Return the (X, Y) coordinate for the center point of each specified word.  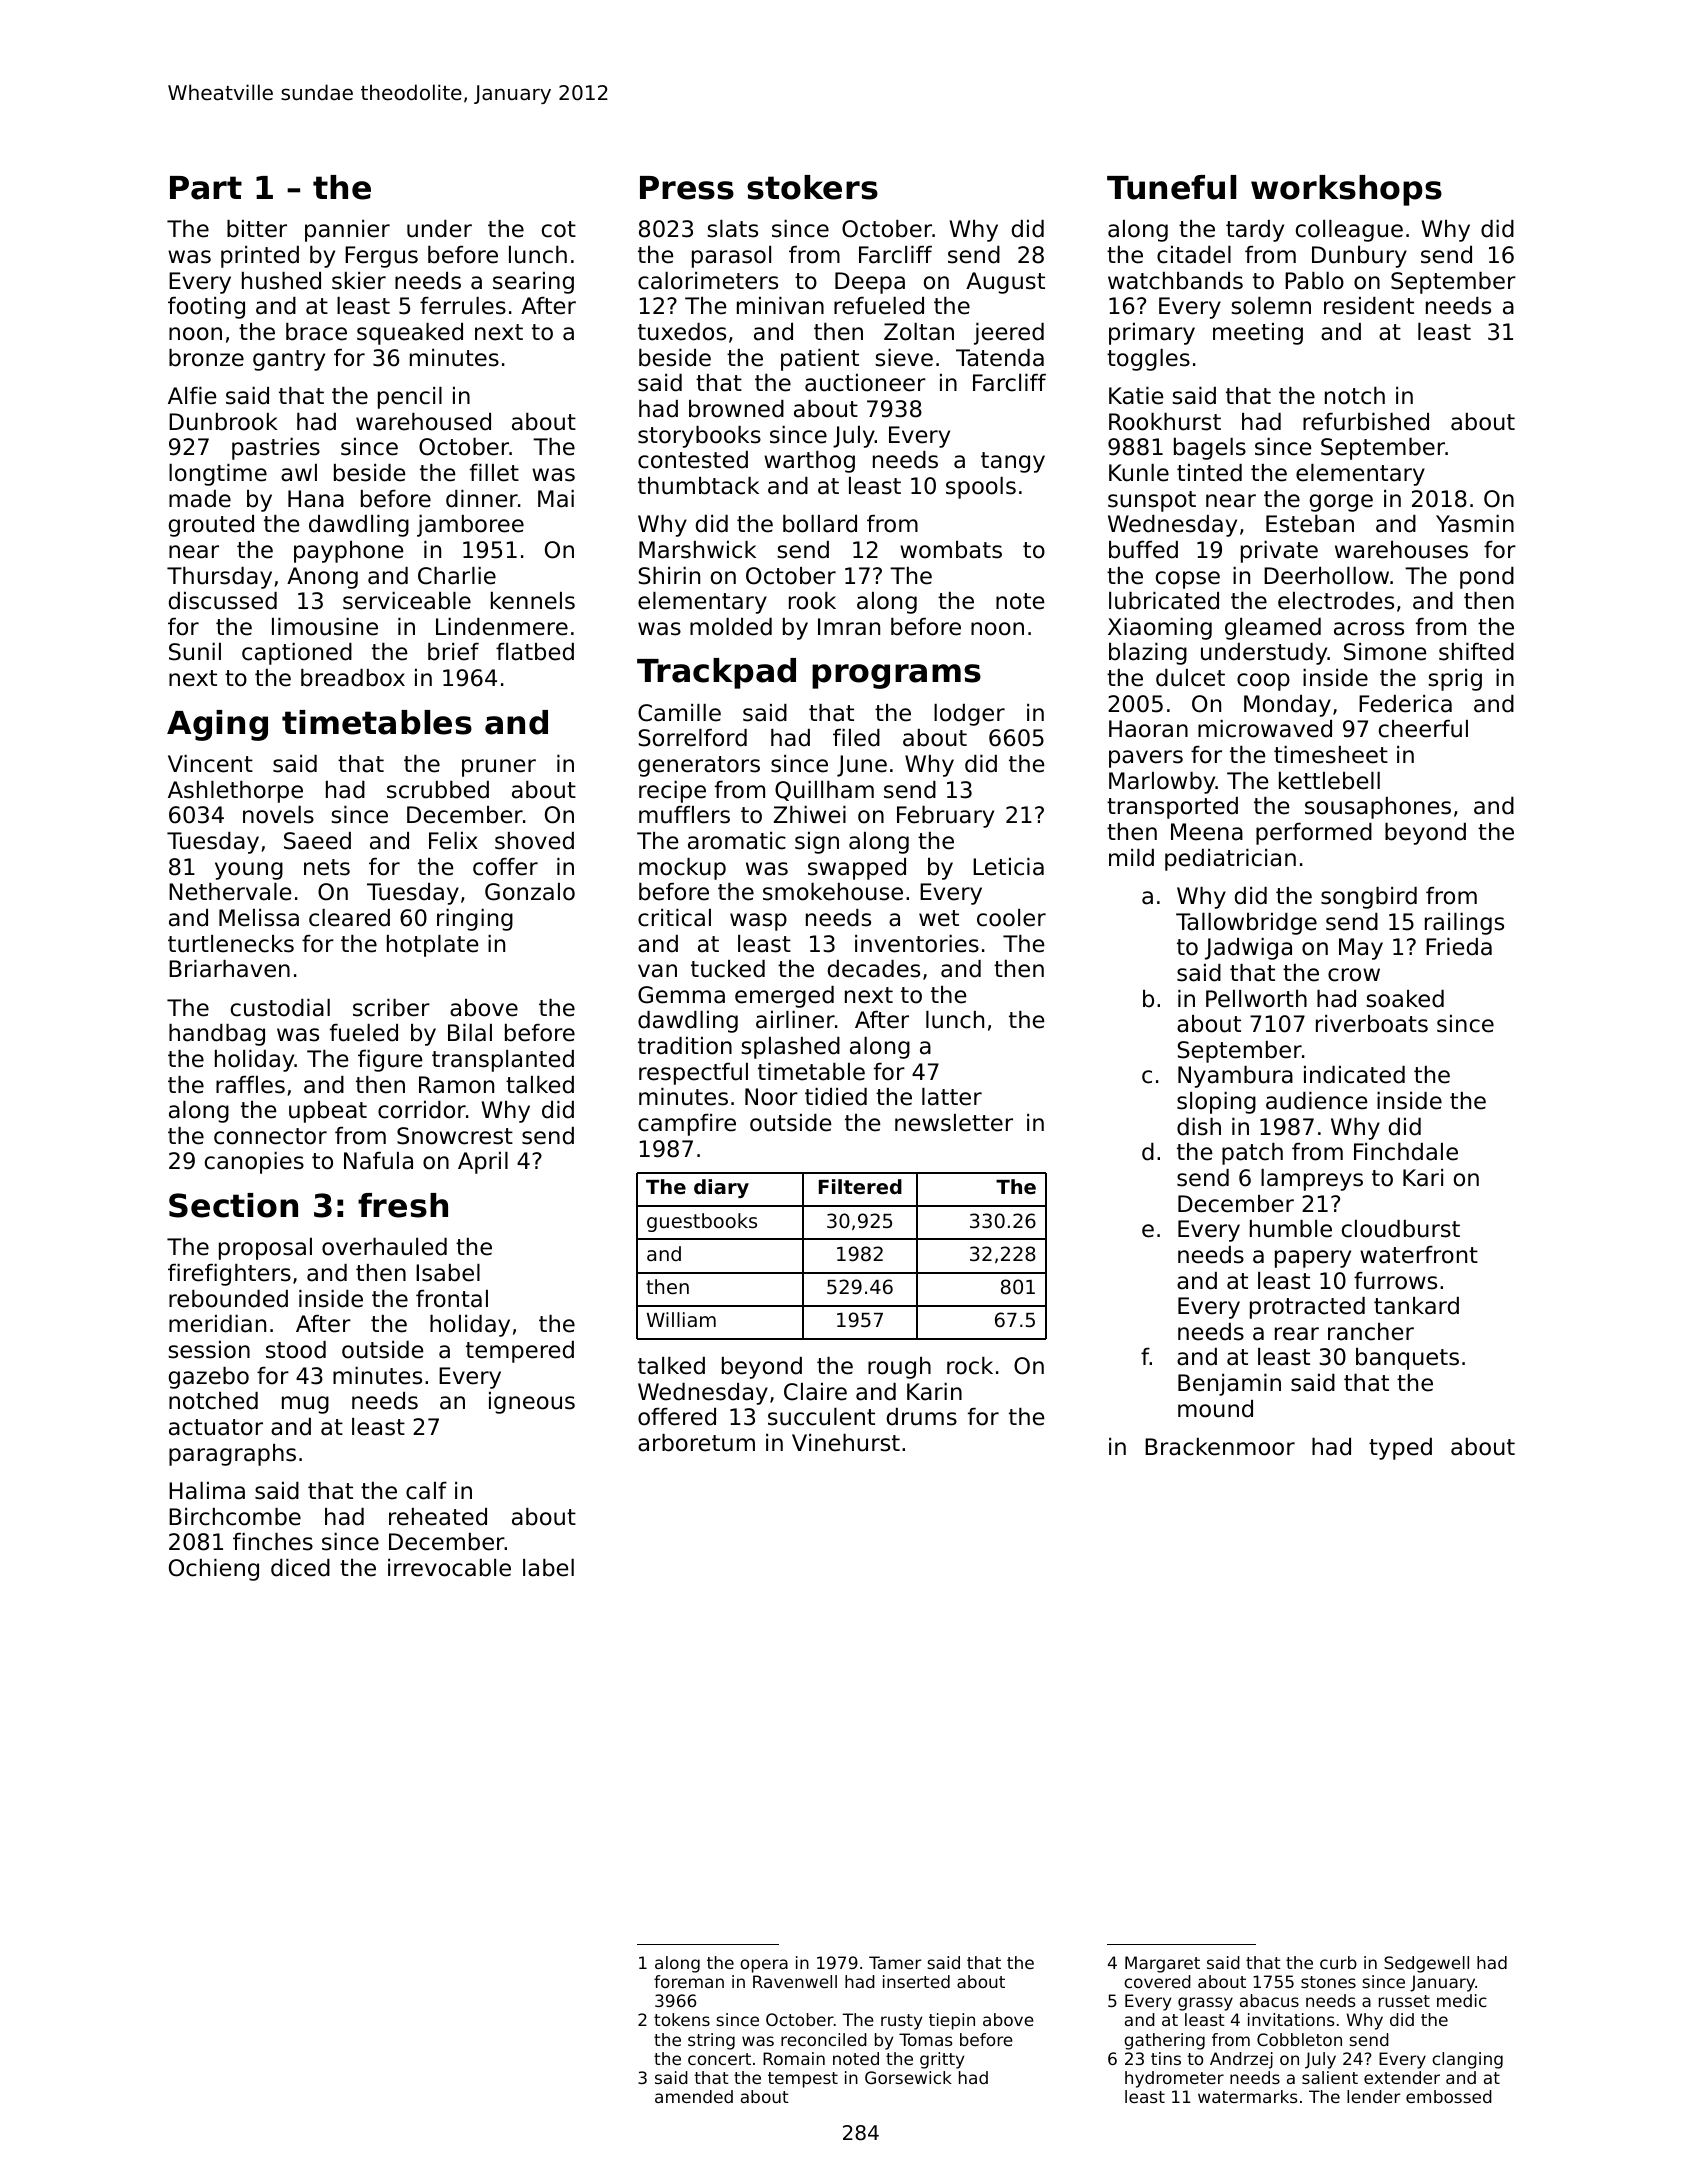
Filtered (860, 1186)
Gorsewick (908, 2077)
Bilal (470, 1033)
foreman (689, 1981)
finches (273, 1542)
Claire (815, 1392)
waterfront (1419, 1255)
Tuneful (1171, 187)
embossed (1449, 2096)
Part (206, 188)
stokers (812, 187)
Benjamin (1229, 1385)
